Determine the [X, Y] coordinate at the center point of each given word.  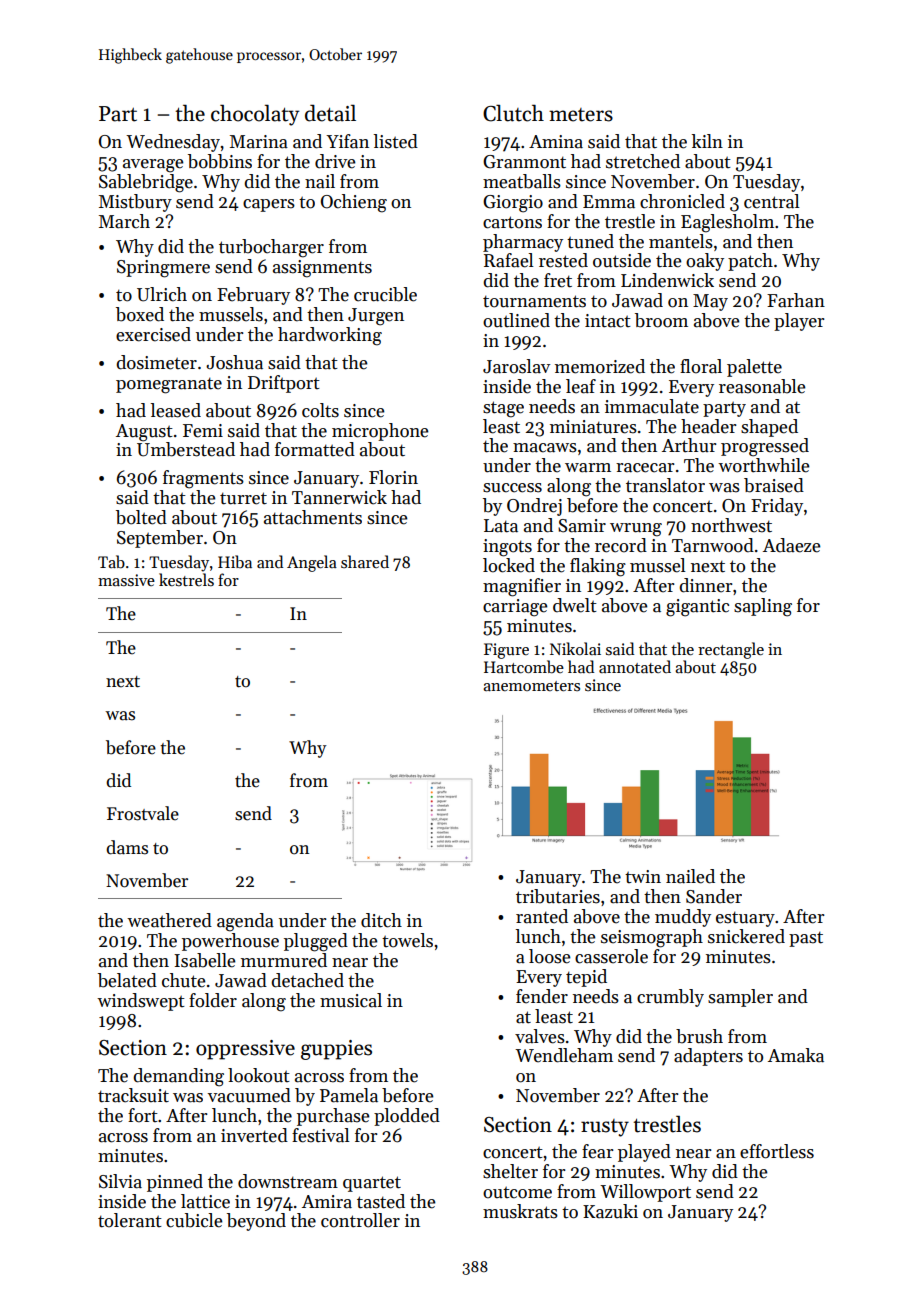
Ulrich [162, 294]
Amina [556, 142]
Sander [714, 896]
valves [540, 1036]
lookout [259, 1075]
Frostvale [143, 813]
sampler [740, 998]
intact [608, 321]
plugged [316, 942]
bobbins [220, 161]
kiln [707, 141]
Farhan [796, 300]
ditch [381, 920]
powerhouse [230, 942]
